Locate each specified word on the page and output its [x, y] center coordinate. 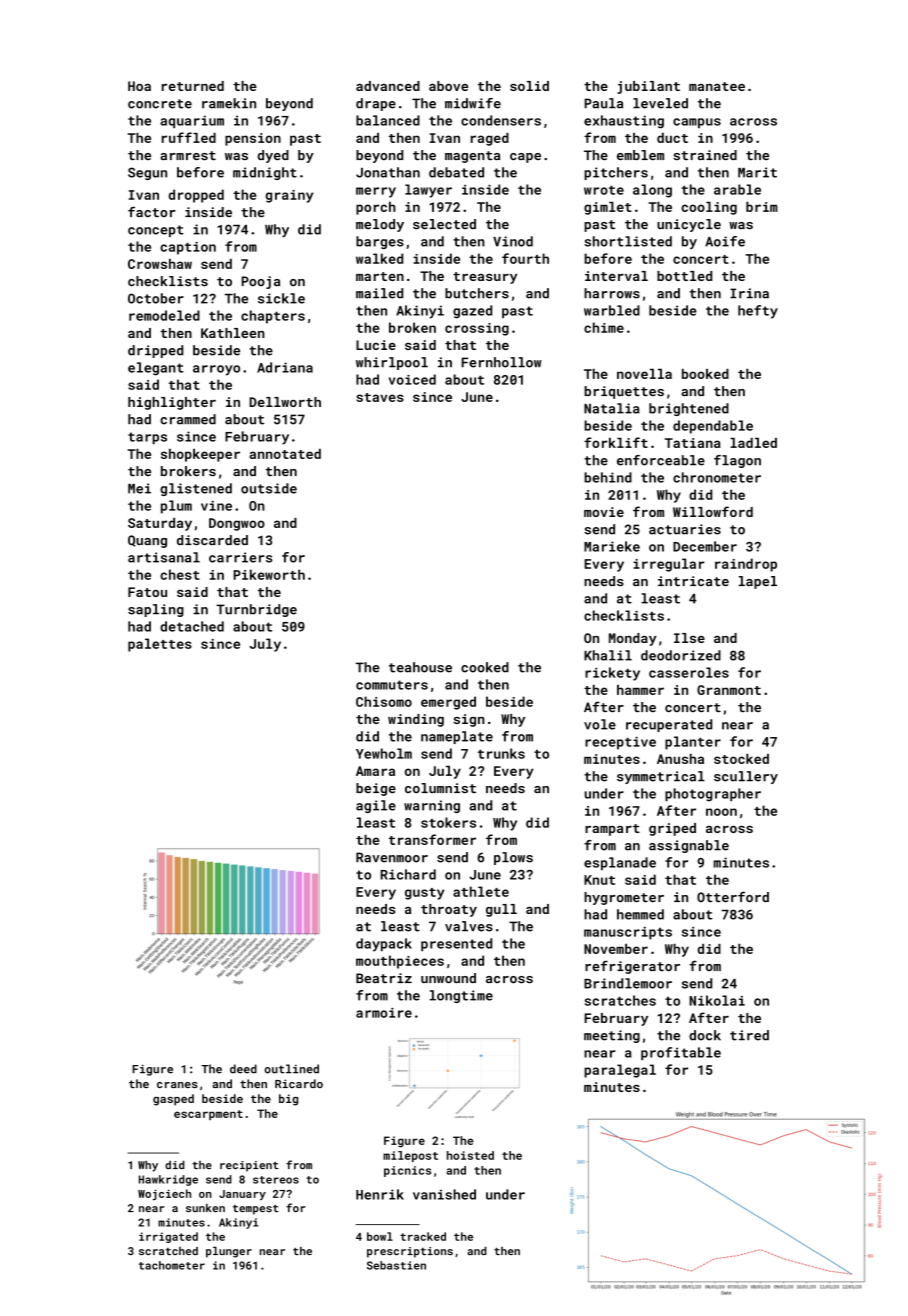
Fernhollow [501, 362]
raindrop [746, 565]
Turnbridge [256, 610]
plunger [229, 1252]
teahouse [420, 667]
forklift [616, 442]
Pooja [260, 282]
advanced [388, 86]
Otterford [733, 897]
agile [376, 806]
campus [697, 123]
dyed [273, 156]
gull [501, 910]
